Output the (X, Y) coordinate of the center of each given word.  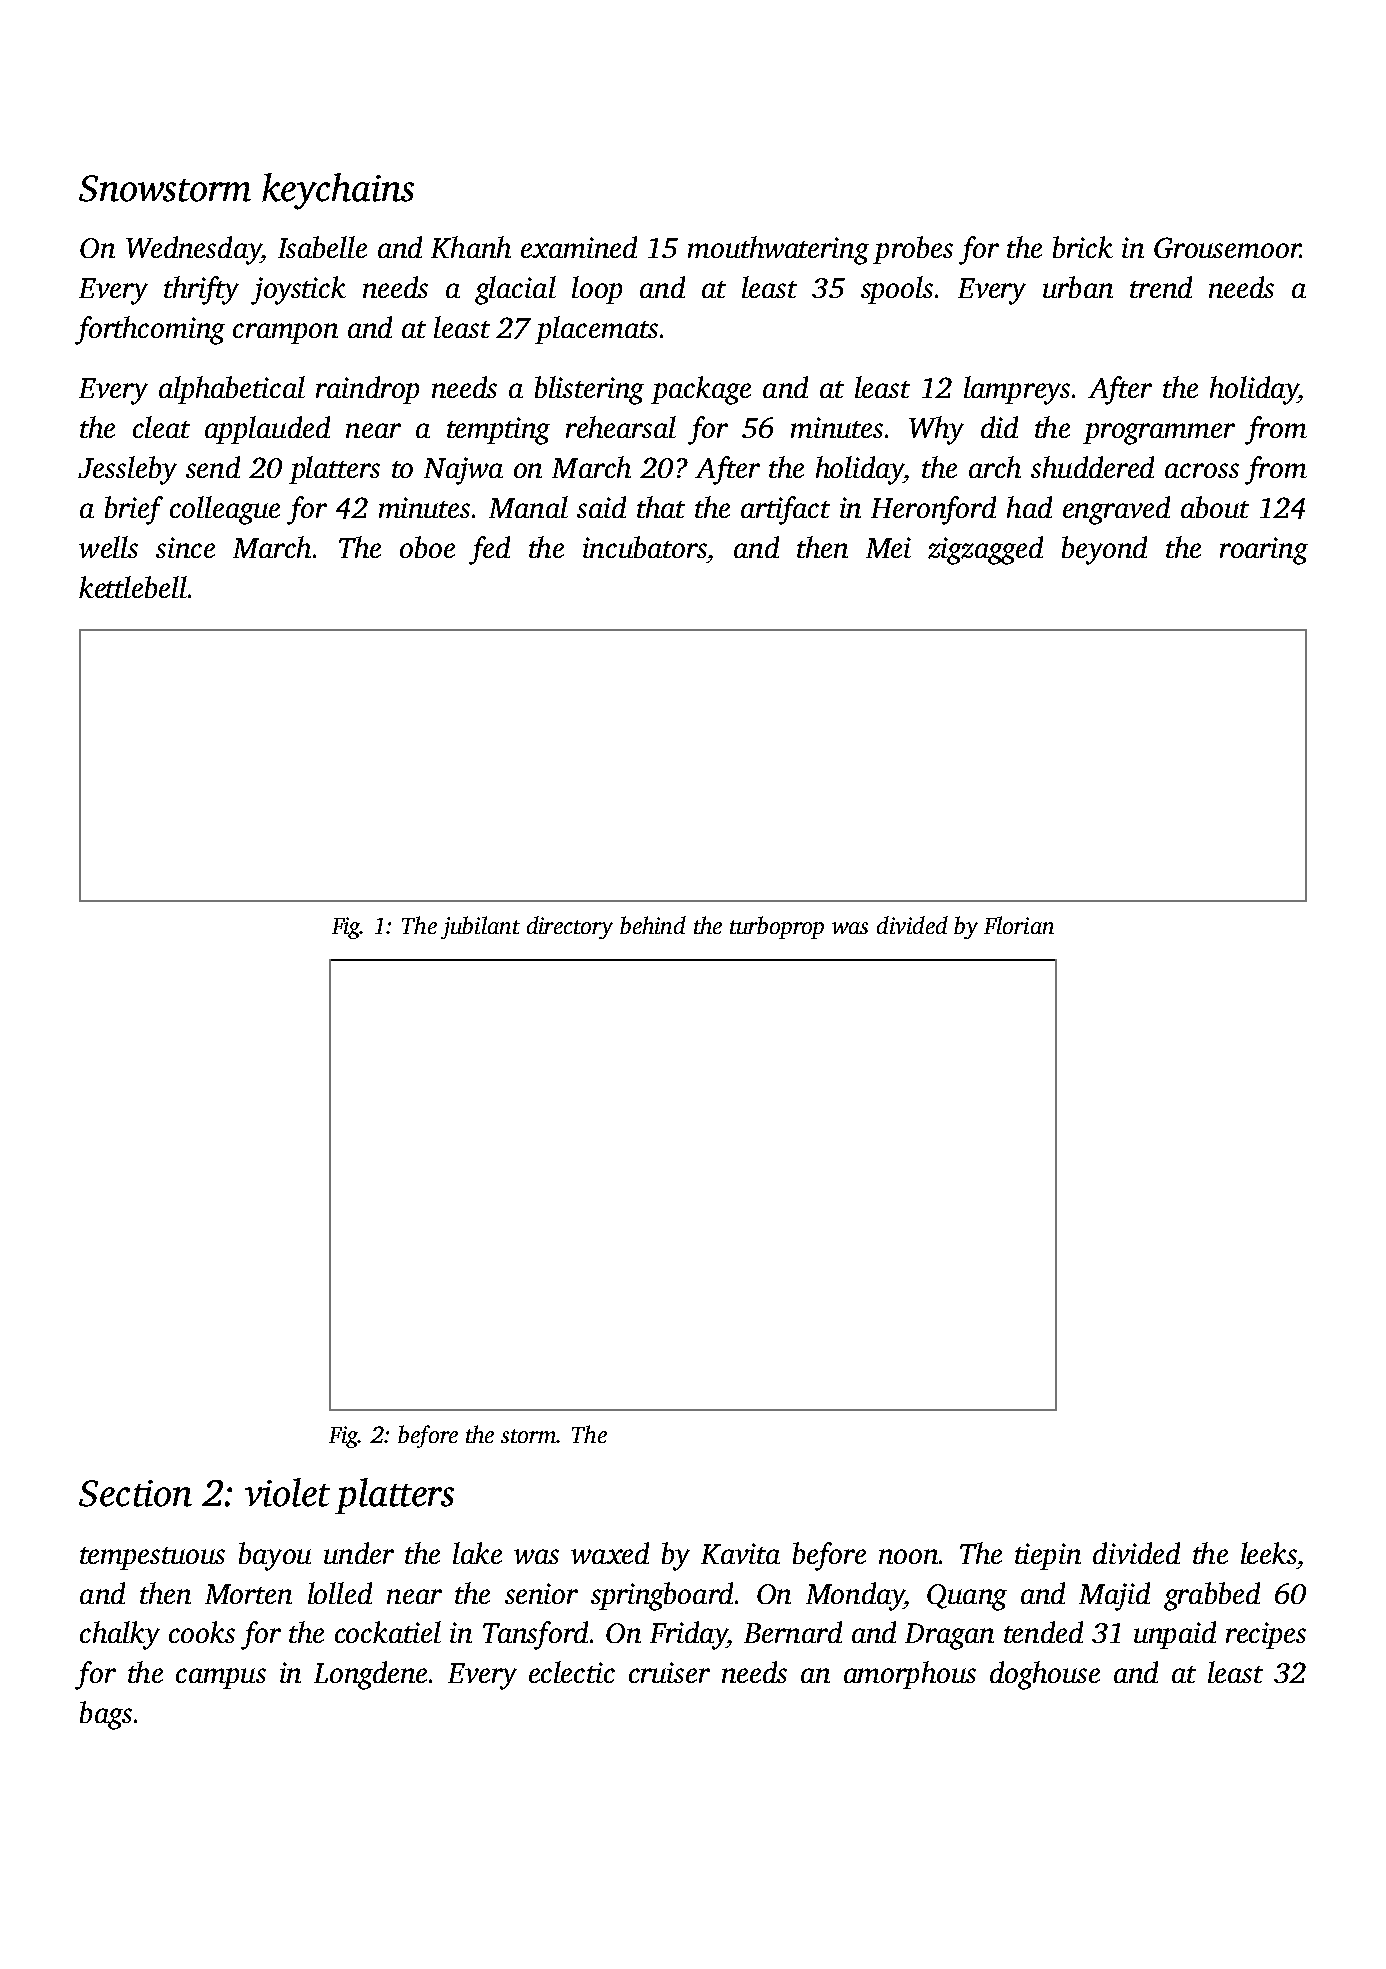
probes (913, 250)
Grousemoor (1227, 247)
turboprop (777, 927)
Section (135, 1493)
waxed (610, 1553)
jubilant (480, 927)
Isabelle (322, 247)
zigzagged (985, 550)
